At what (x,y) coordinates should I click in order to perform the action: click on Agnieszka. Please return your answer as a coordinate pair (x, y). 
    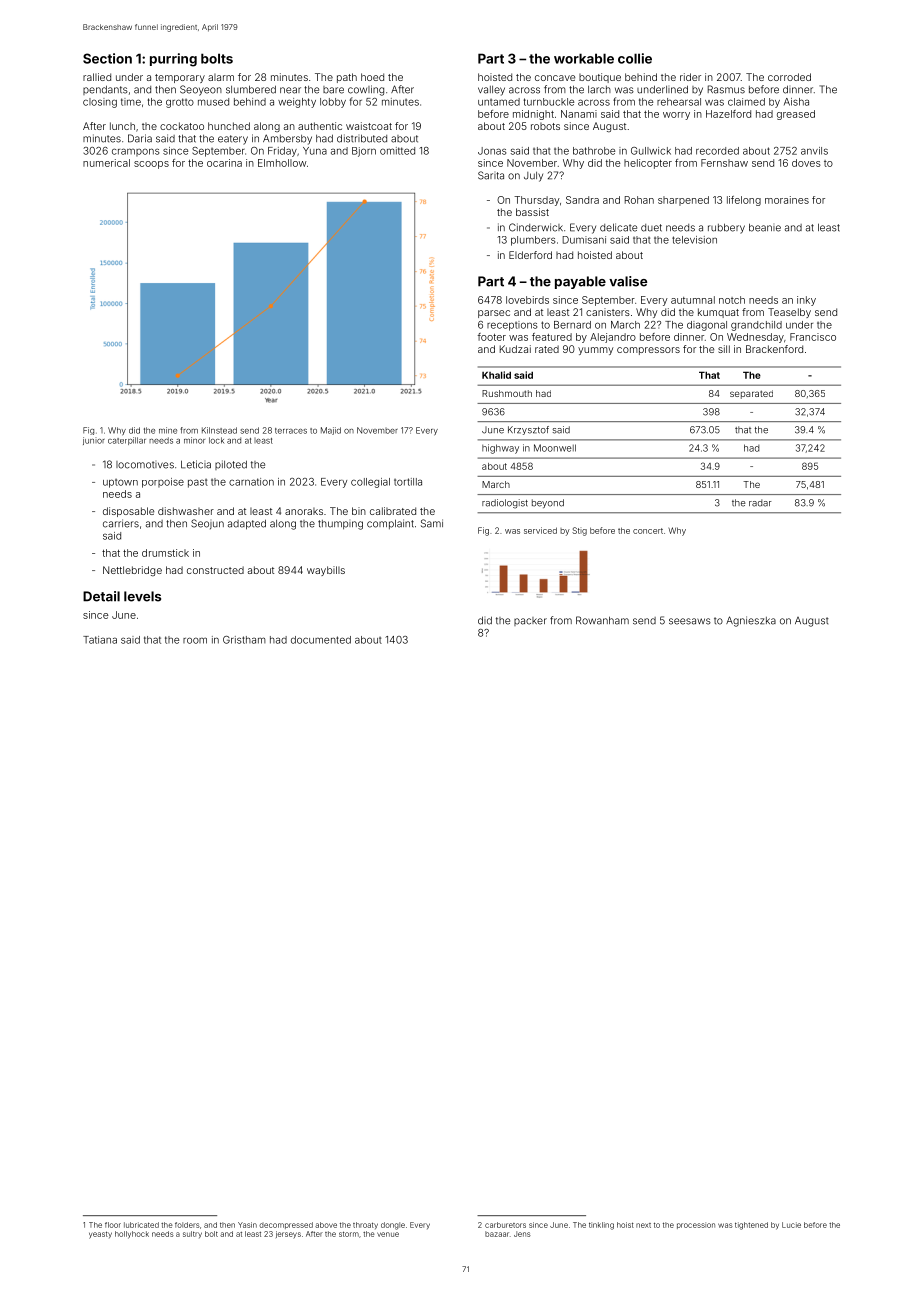
    Looking at the image, I should click on (751, 621).
